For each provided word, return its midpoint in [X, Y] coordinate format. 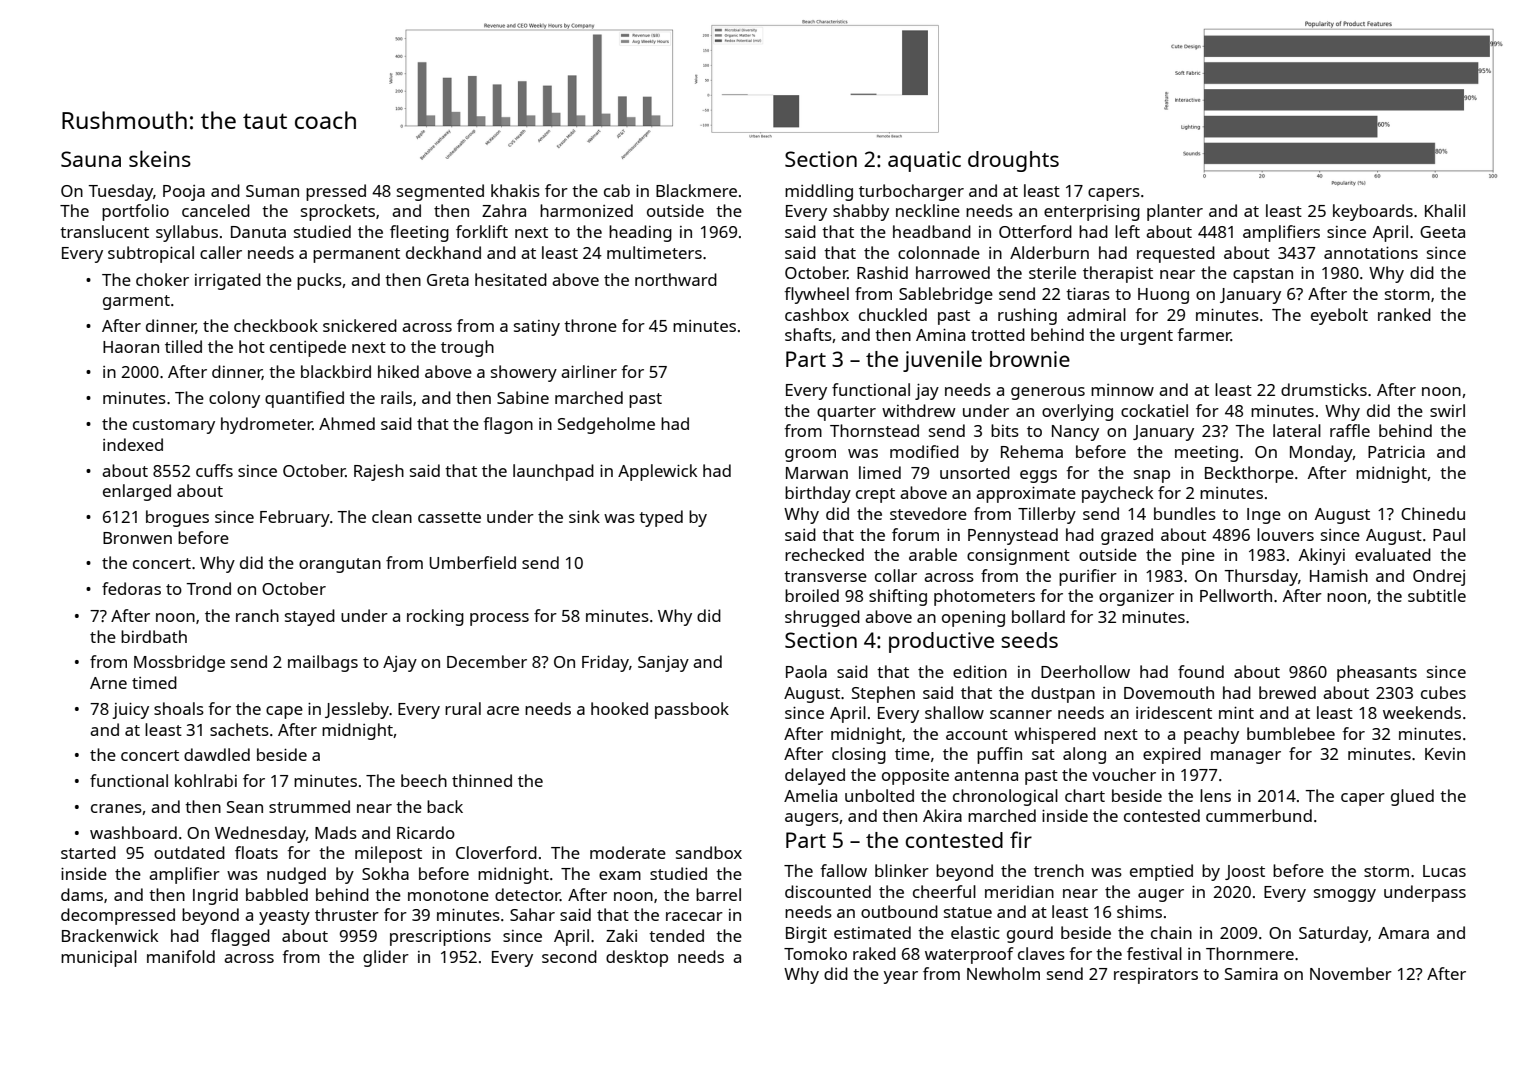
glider [386, 958]
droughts [1013, 161]
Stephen [883, 694]
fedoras [131, 588]
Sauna [91, 159]
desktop [637, 958]
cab [617, 190]
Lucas [1444, 871]
